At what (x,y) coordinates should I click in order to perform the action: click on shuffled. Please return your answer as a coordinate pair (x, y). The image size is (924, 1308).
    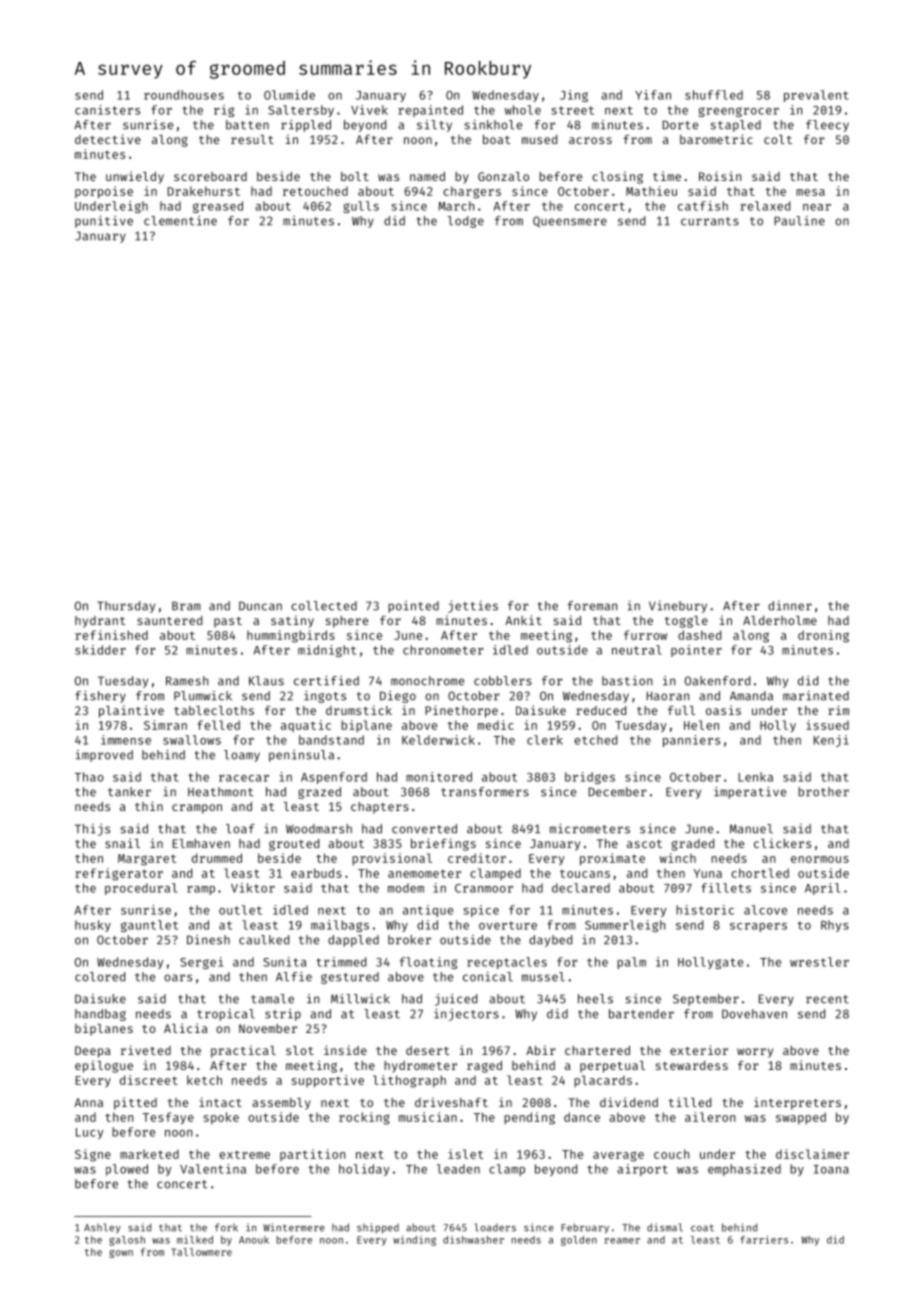
    Looking at the image, I should click on (714, 95).
